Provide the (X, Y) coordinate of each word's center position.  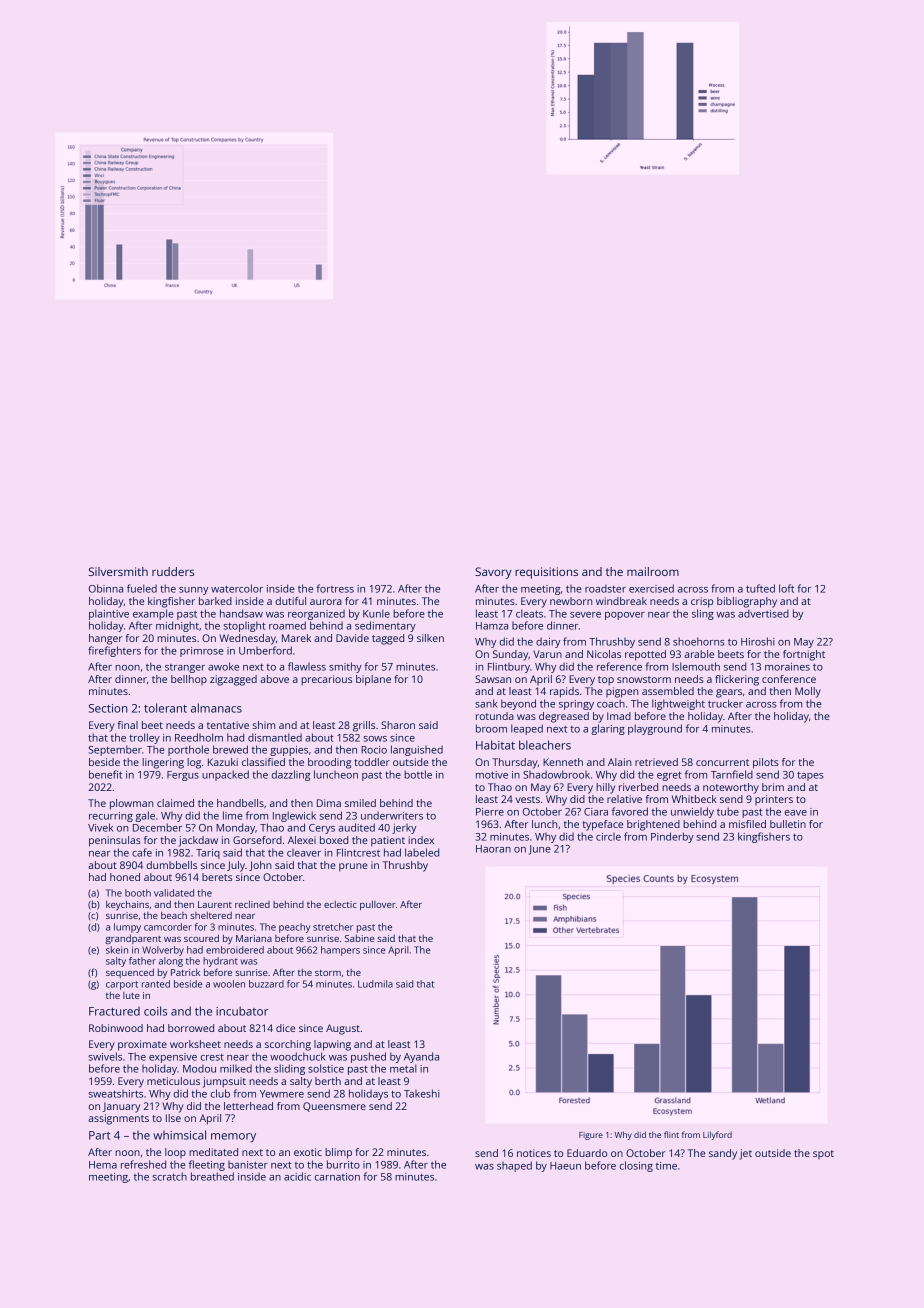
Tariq (208, 854)
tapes (810, 776)
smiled (360, 803)
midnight (177, 626)
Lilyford (717, 1135)
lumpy (127, 928)
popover (625, 616)
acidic (297, 1176)
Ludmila (375, 984)
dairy (548, 642)
